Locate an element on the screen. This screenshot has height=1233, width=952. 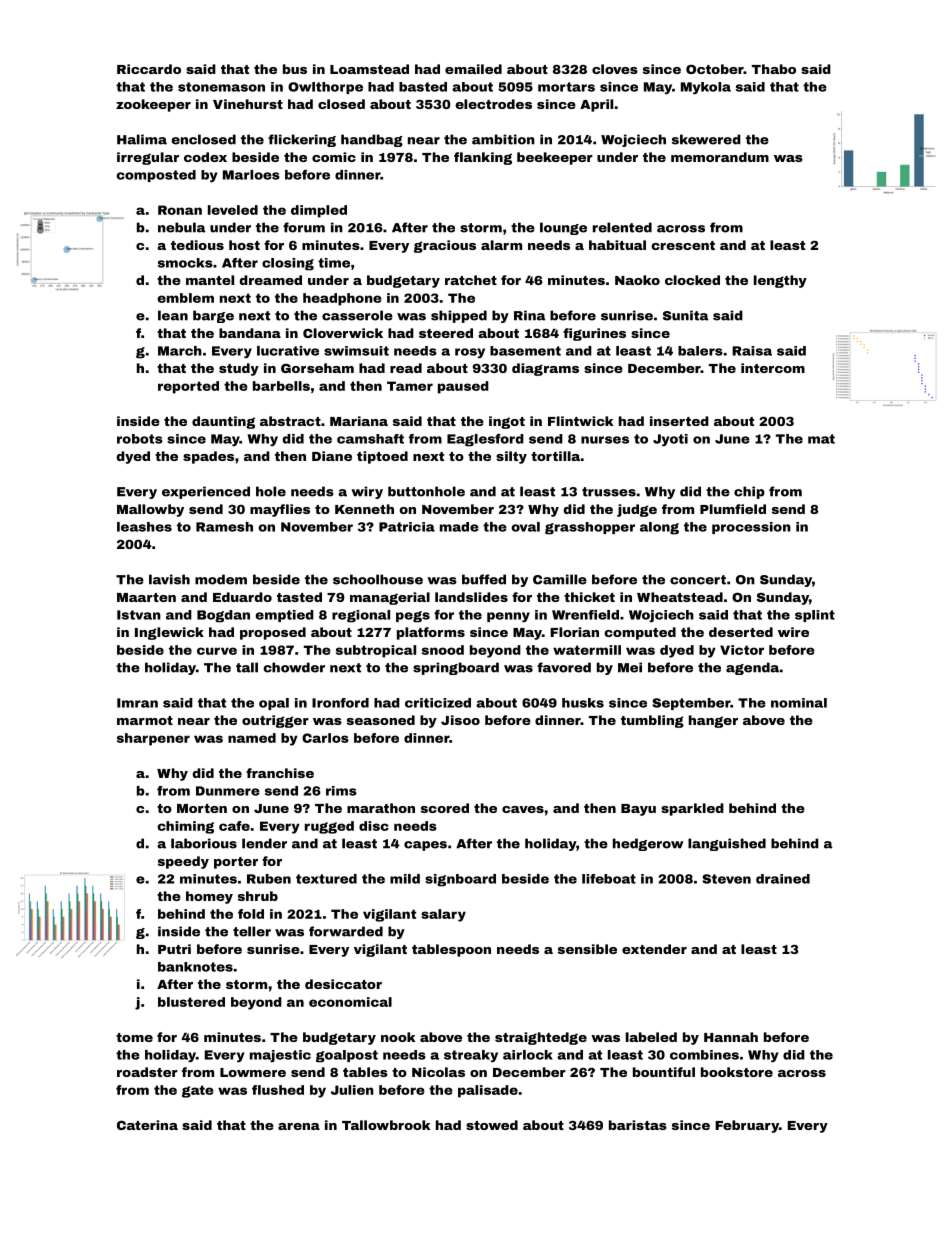
lengthy is located at coordinates (780, 281).
